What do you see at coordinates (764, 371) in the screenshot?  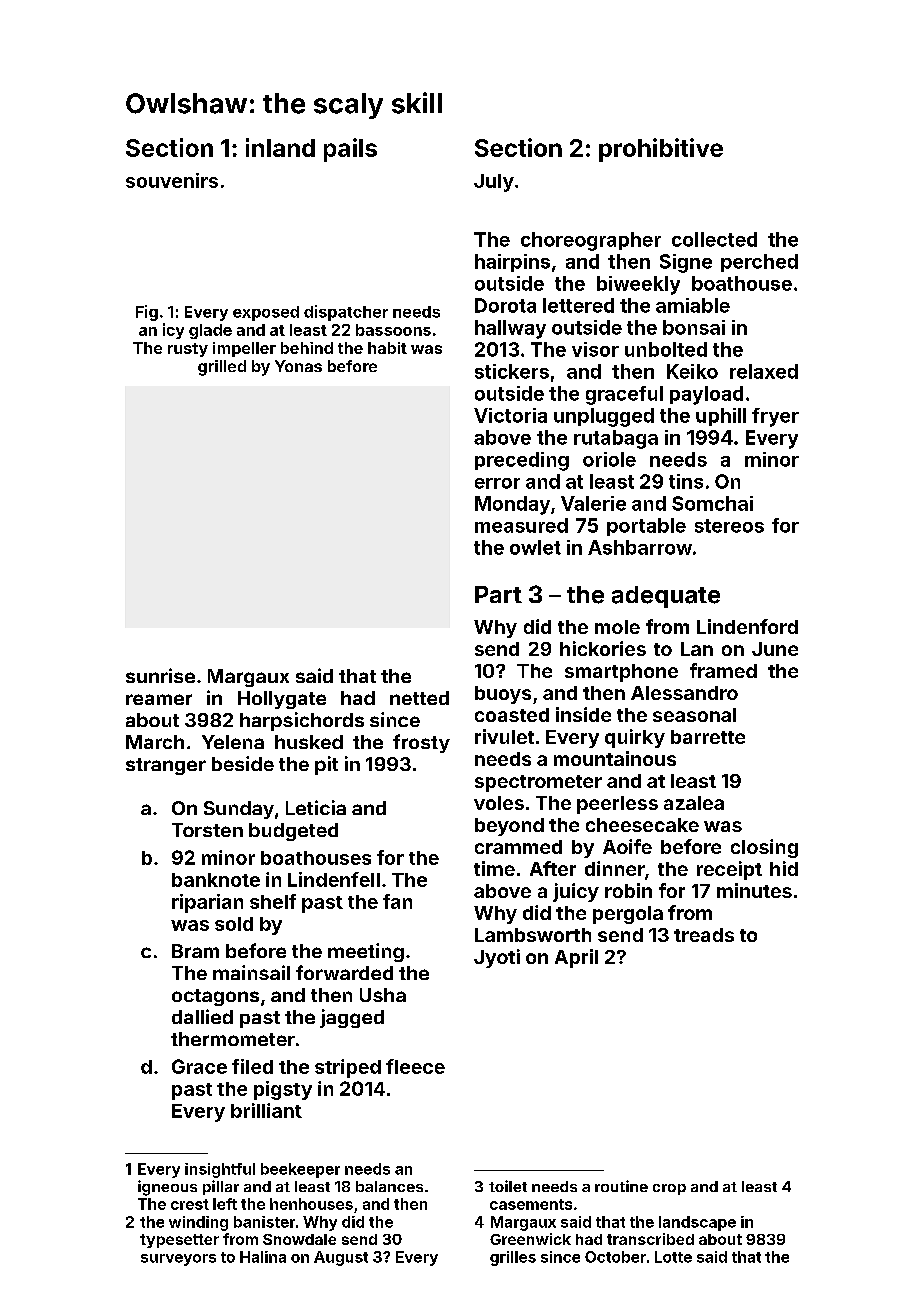 I see `relaxed` at bounding box center [764, 371].
